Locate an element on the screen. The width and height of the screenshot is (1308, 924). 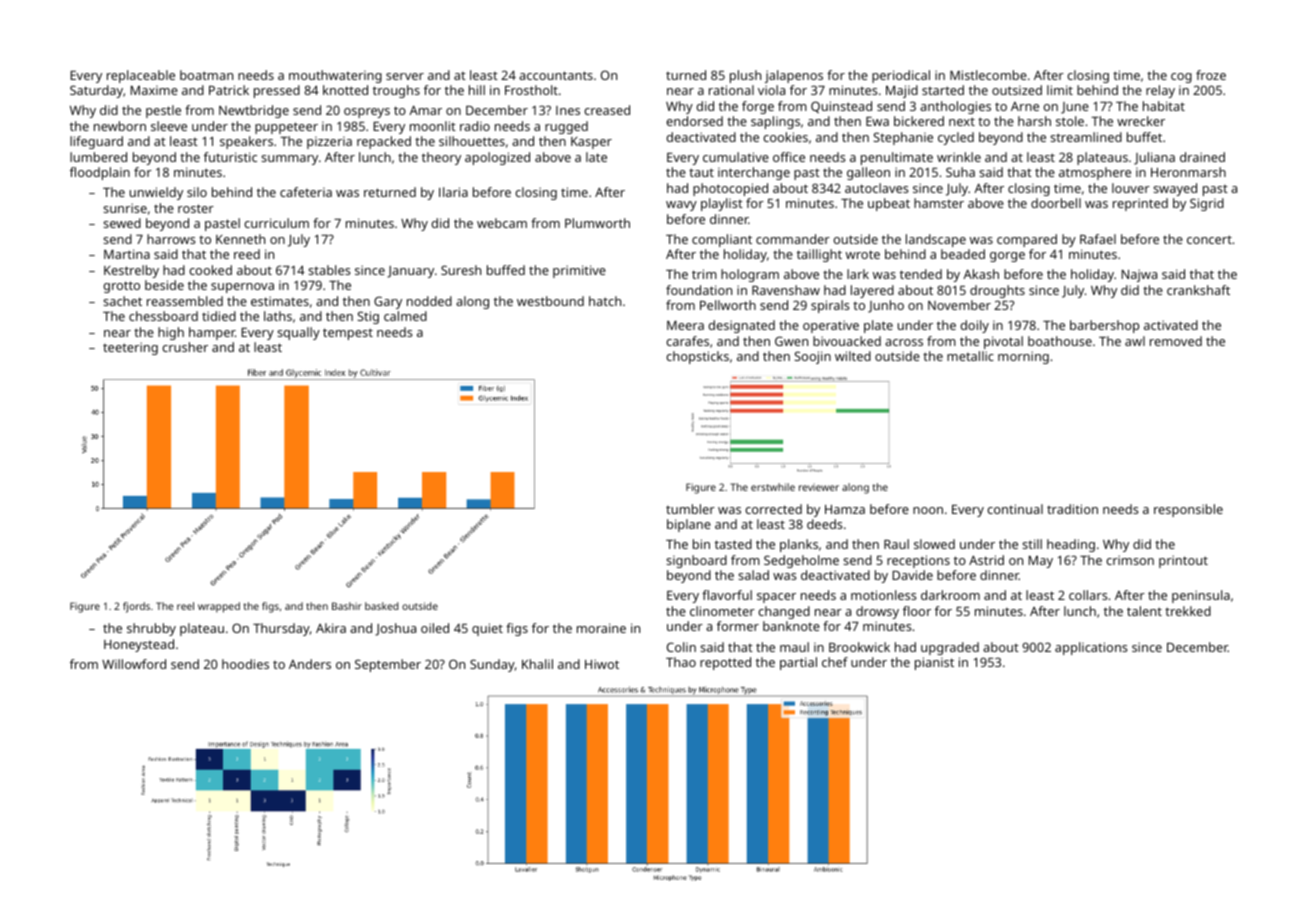
supernova is located at coordinates (242, 288).
